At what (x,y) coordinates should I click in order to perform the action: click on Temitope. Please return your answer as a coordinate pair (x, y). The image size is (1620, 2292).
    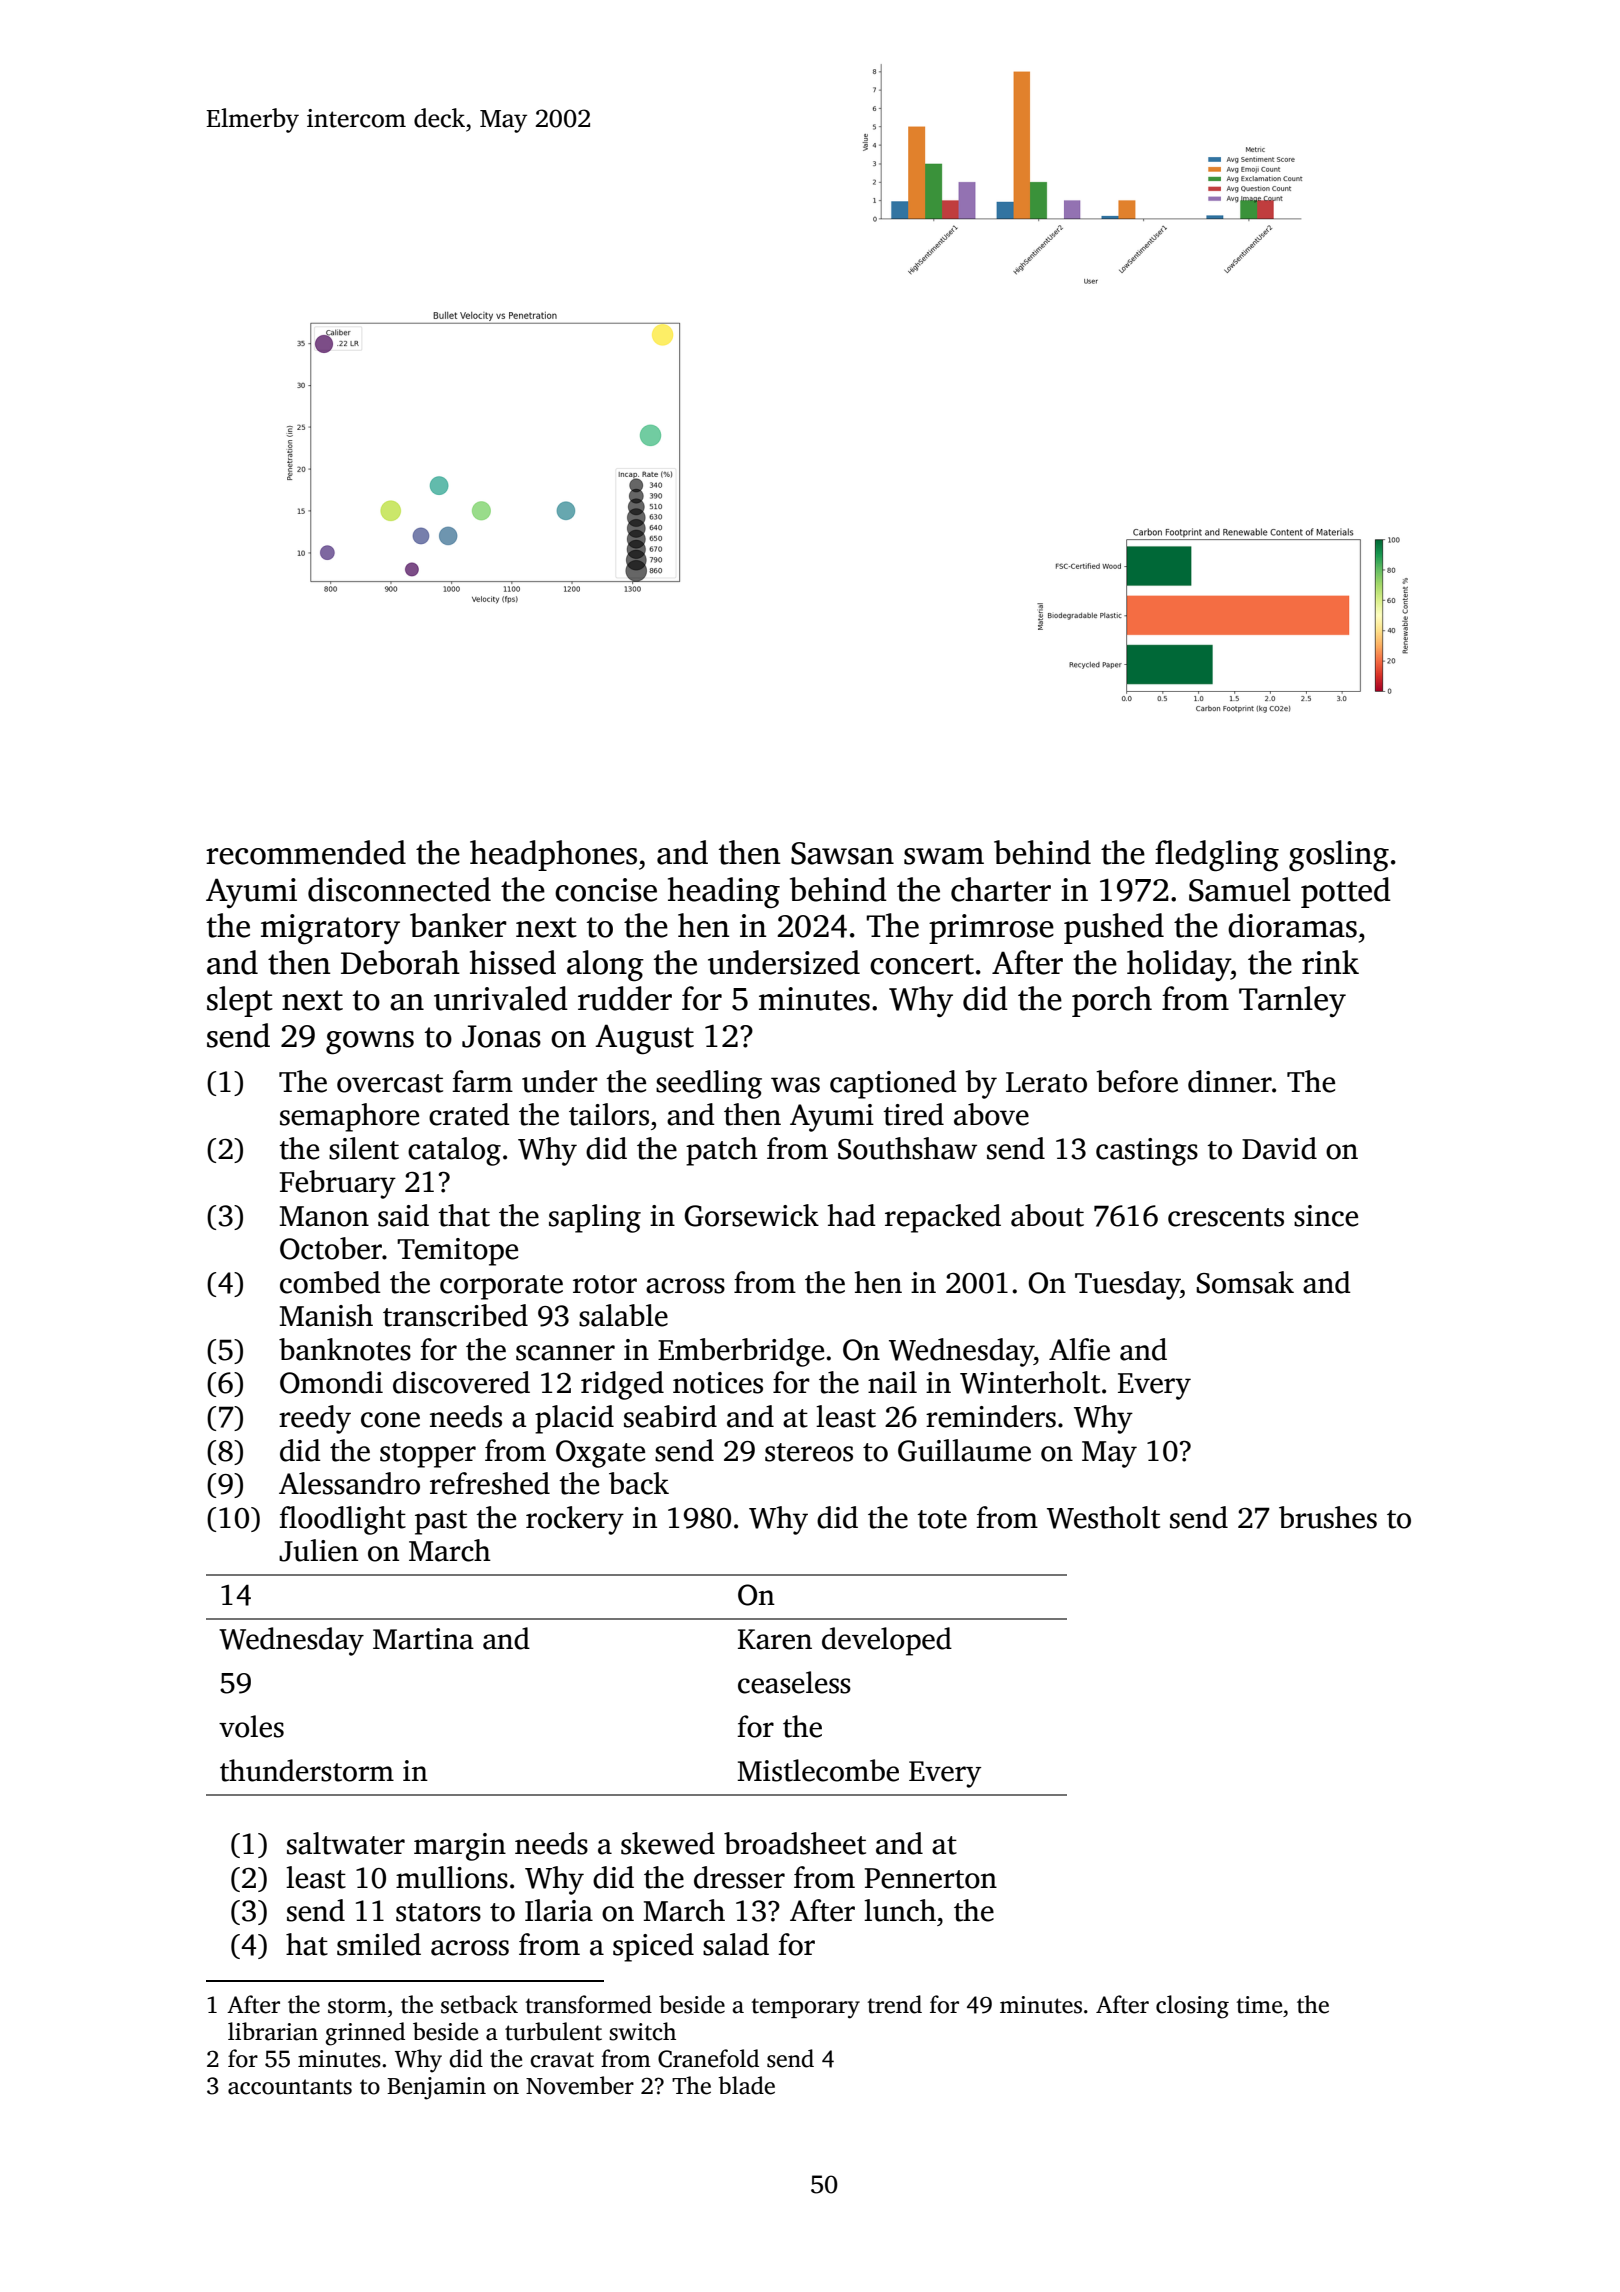
    Looking at the image, I should click on (457, 1252).
